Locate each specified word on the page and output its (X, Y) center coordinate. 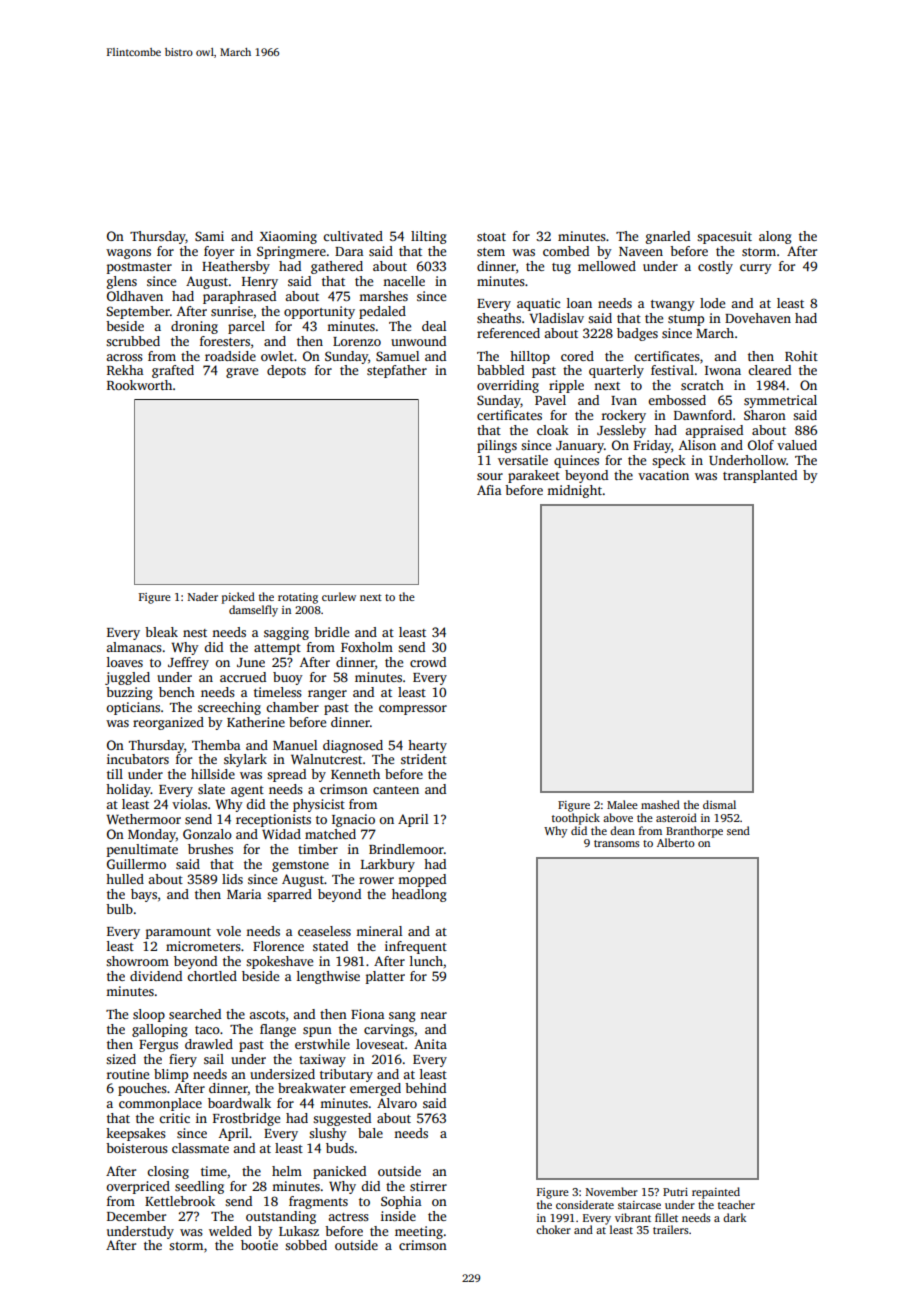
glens (122, 282)
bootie (259, 1245)
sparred (289, 895)
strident (424, 759)
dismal (719, 804)
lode (712, 303)
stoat (491, 237)
